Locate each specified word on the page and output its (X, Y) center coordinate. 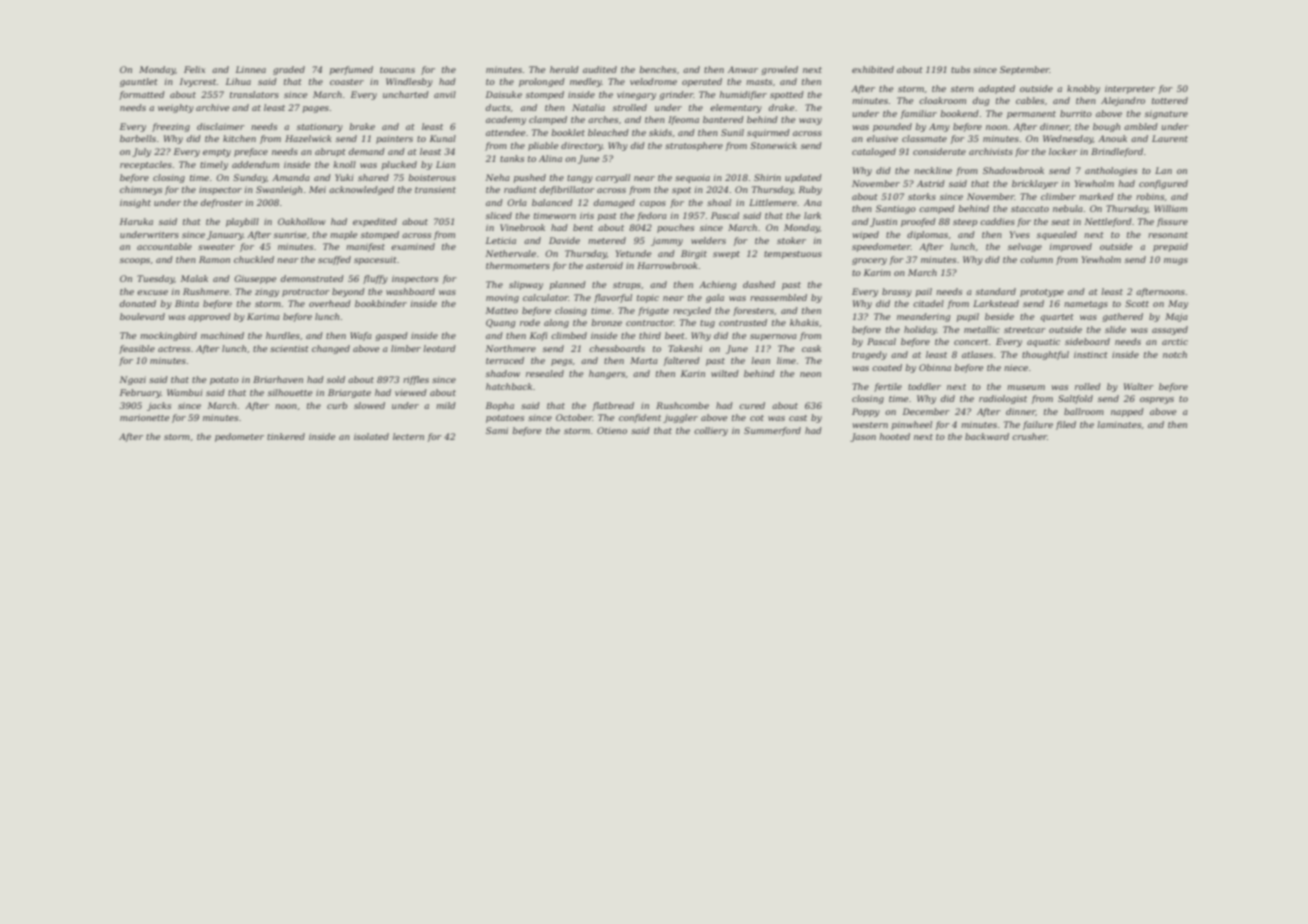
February (140, 393)
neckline (933, 170)
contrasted (743, 322)
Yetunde (633, 253)
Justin (883, 222)
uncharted (406, 94)
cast (798, 418)
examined (413, 246)
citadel (928, 303)
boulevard (142, 316)
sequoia (692, 178)
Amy (939, 127)
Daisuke (504, 94)
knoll (344, 164)
